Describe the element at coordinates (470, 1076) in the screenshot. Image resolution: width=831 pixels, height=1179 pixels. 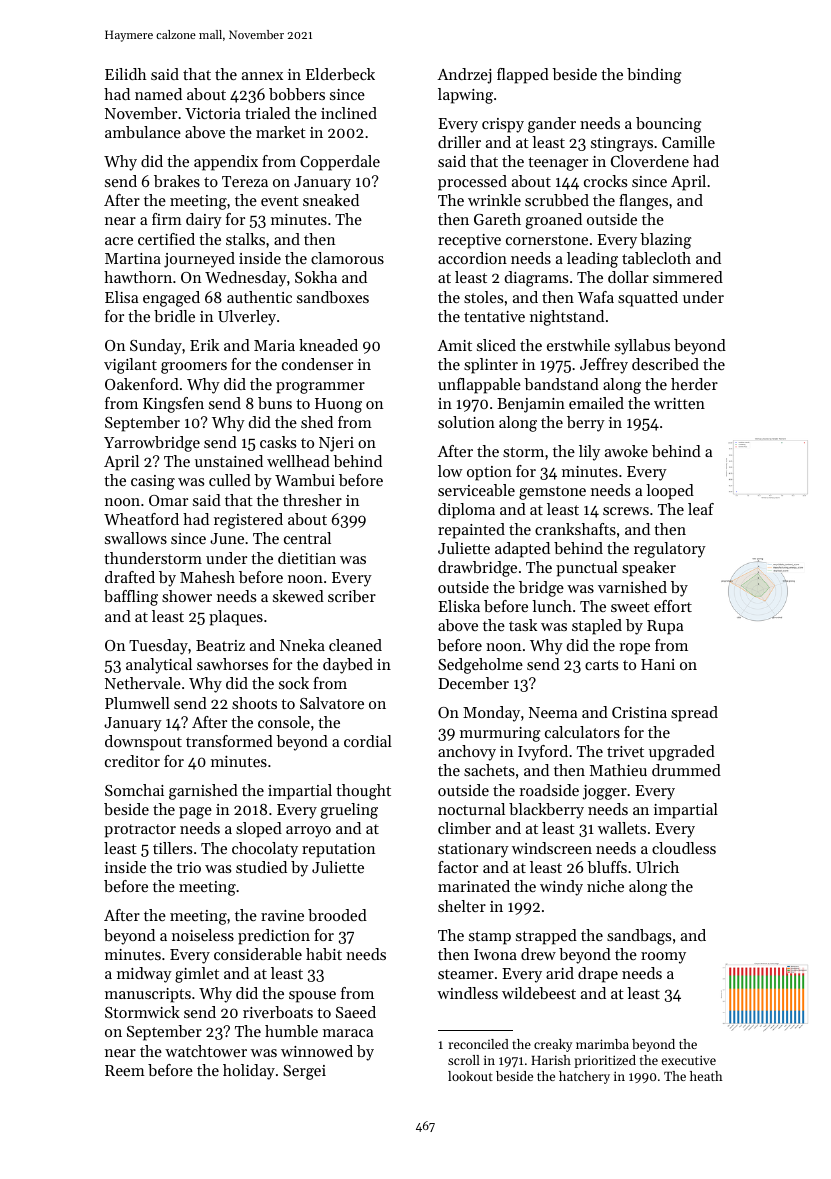
I see `lookout` at that location.
